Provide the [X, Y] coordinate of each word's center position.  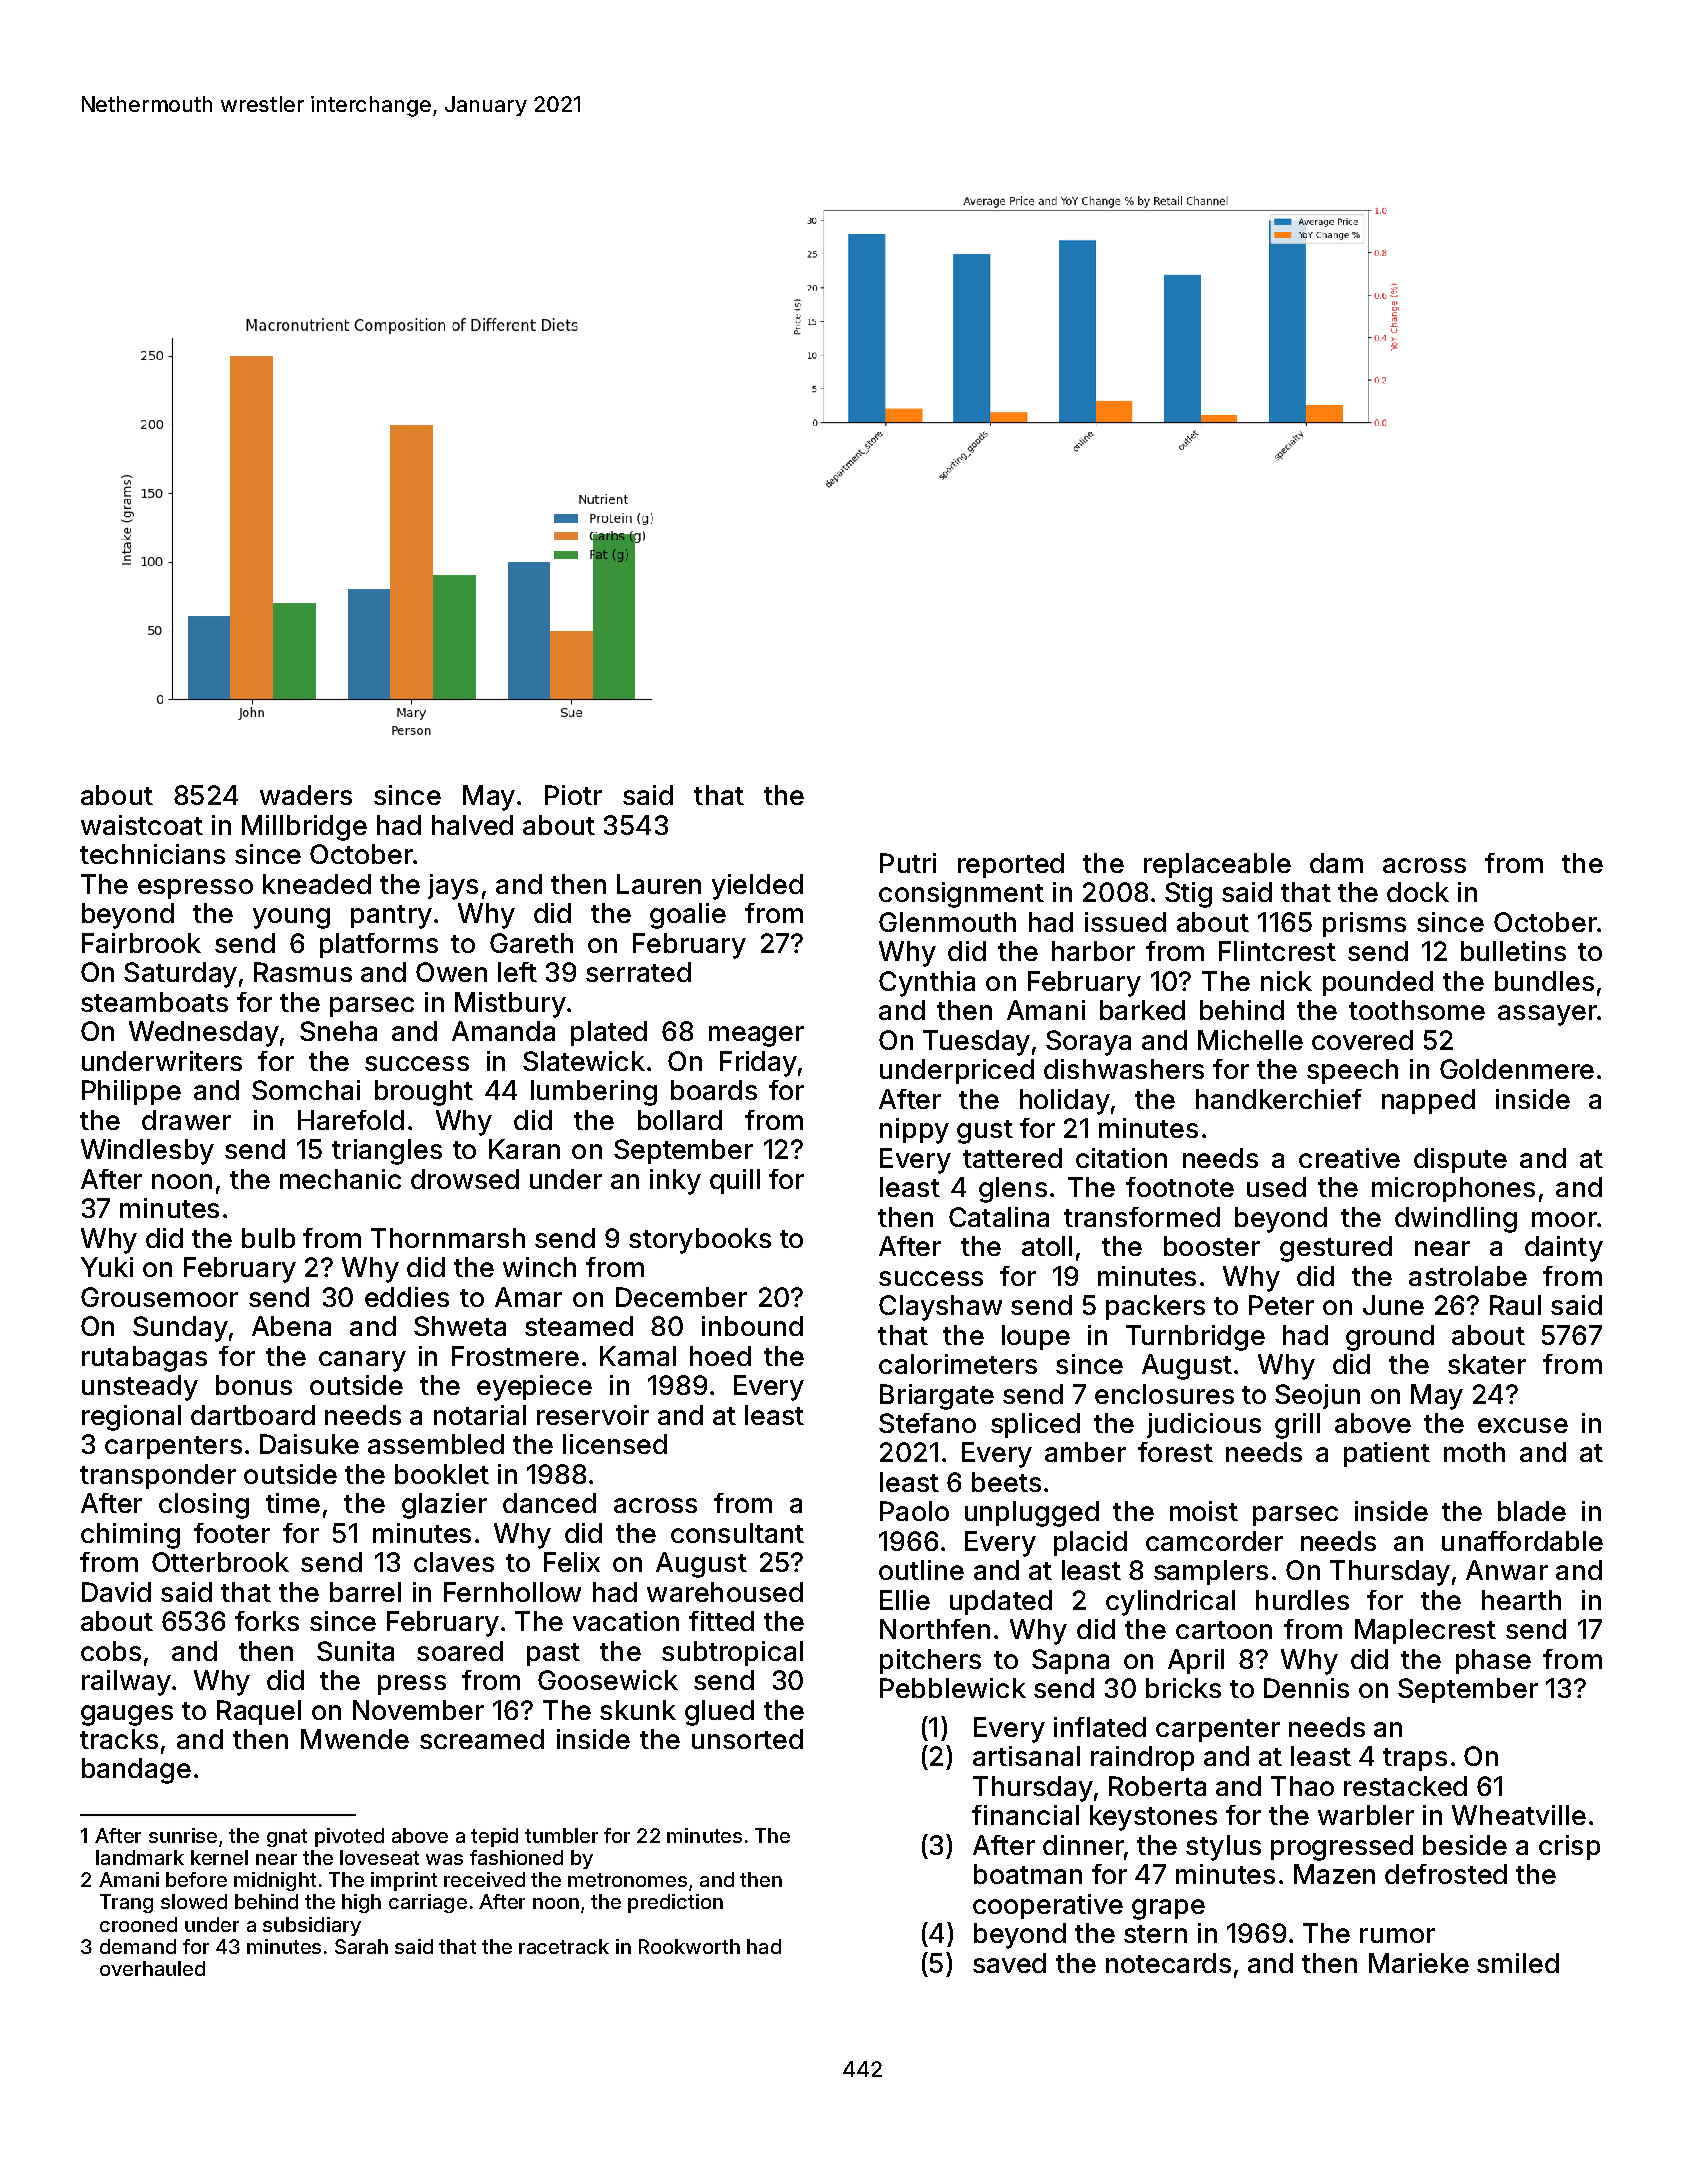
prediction [675, 1903]
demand [138, 1946]
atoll [1047, 1246]
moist [1204, 1511]
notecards [1168, 1963]
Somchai [306, 1090]
